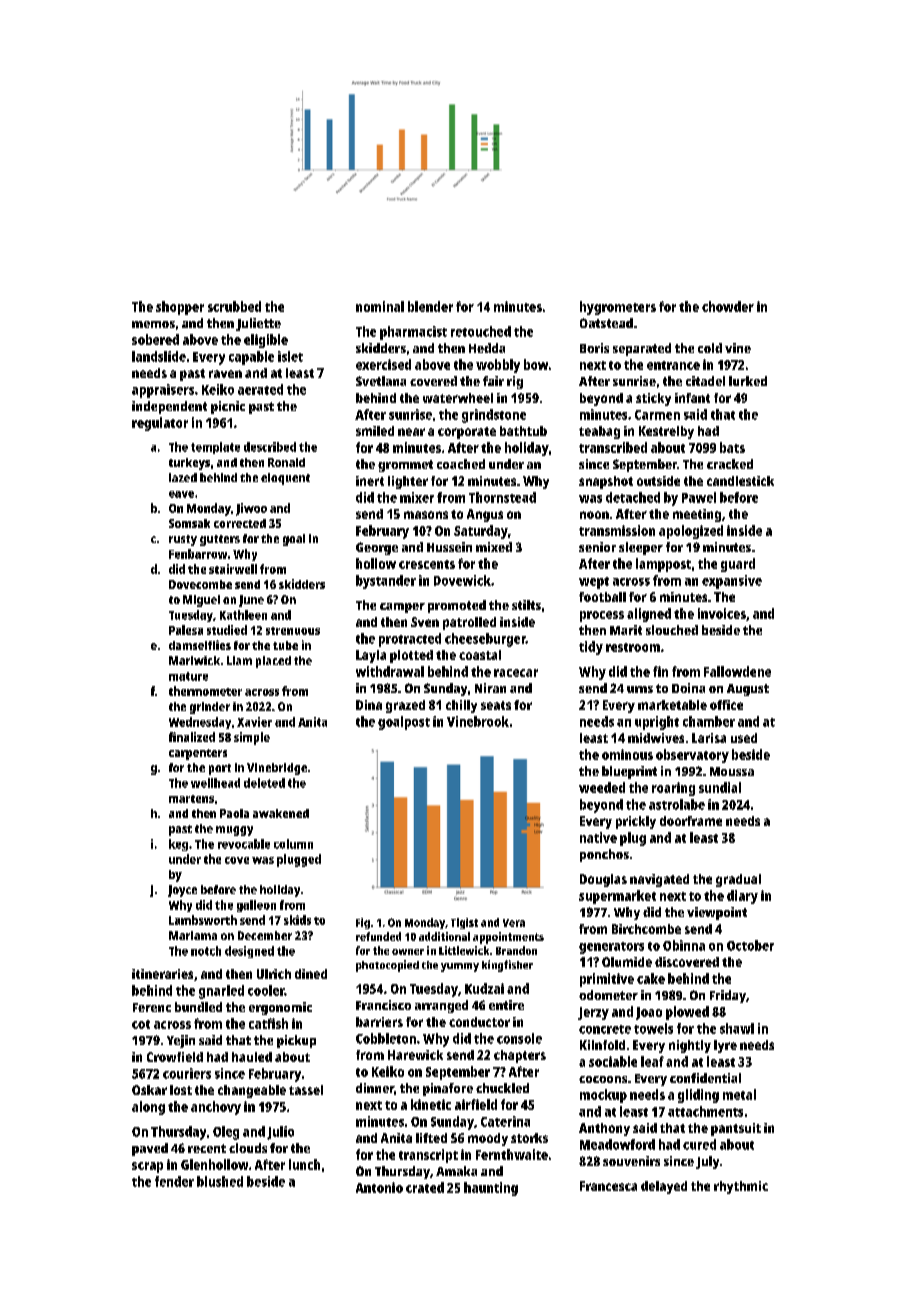 The width and height of the page is (908, 1316). Describe the element at coordinates (598, 837) in the page. I see `native` at that location.
